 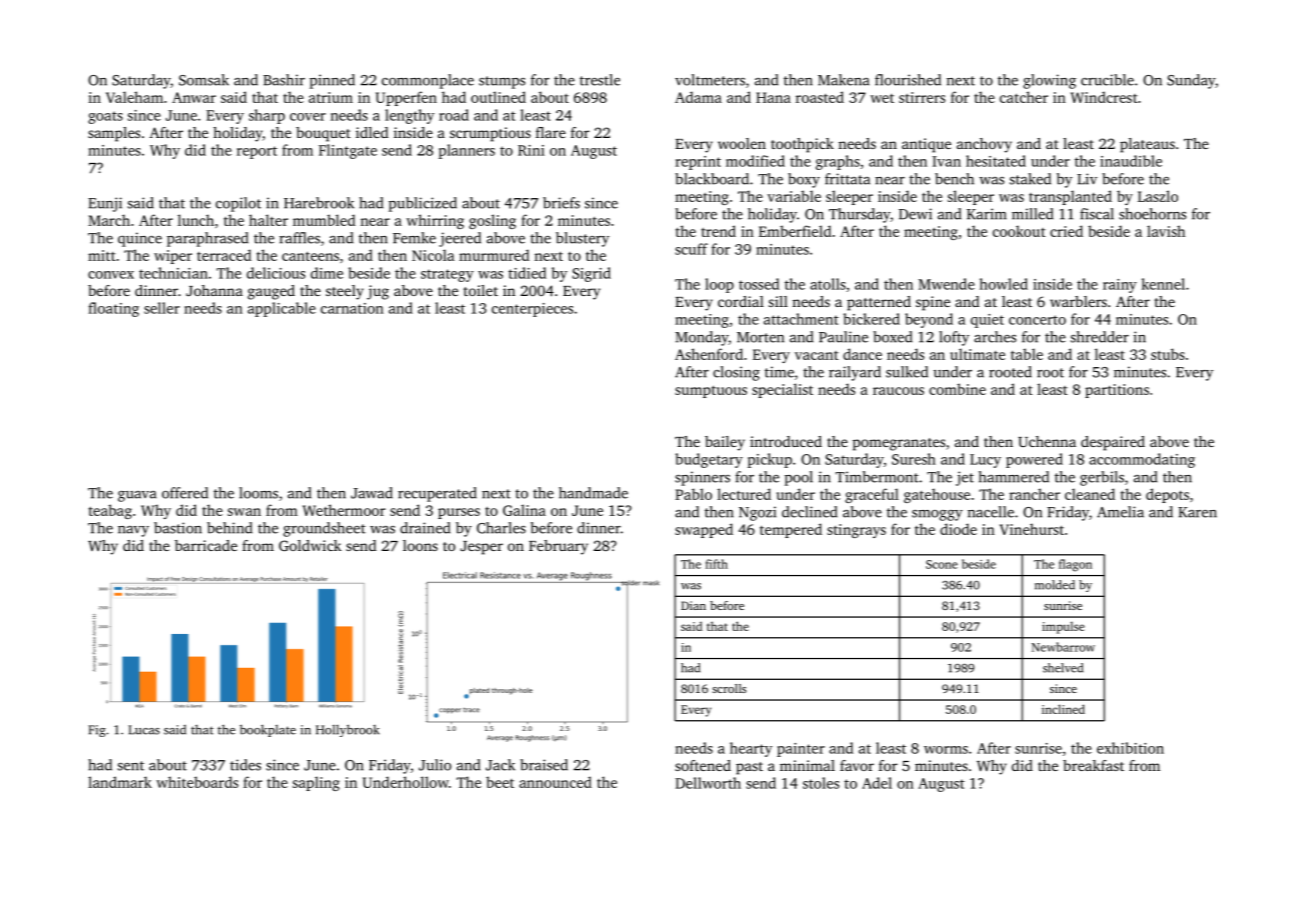 I want to click on fifth, so click(x=716, y=564).
